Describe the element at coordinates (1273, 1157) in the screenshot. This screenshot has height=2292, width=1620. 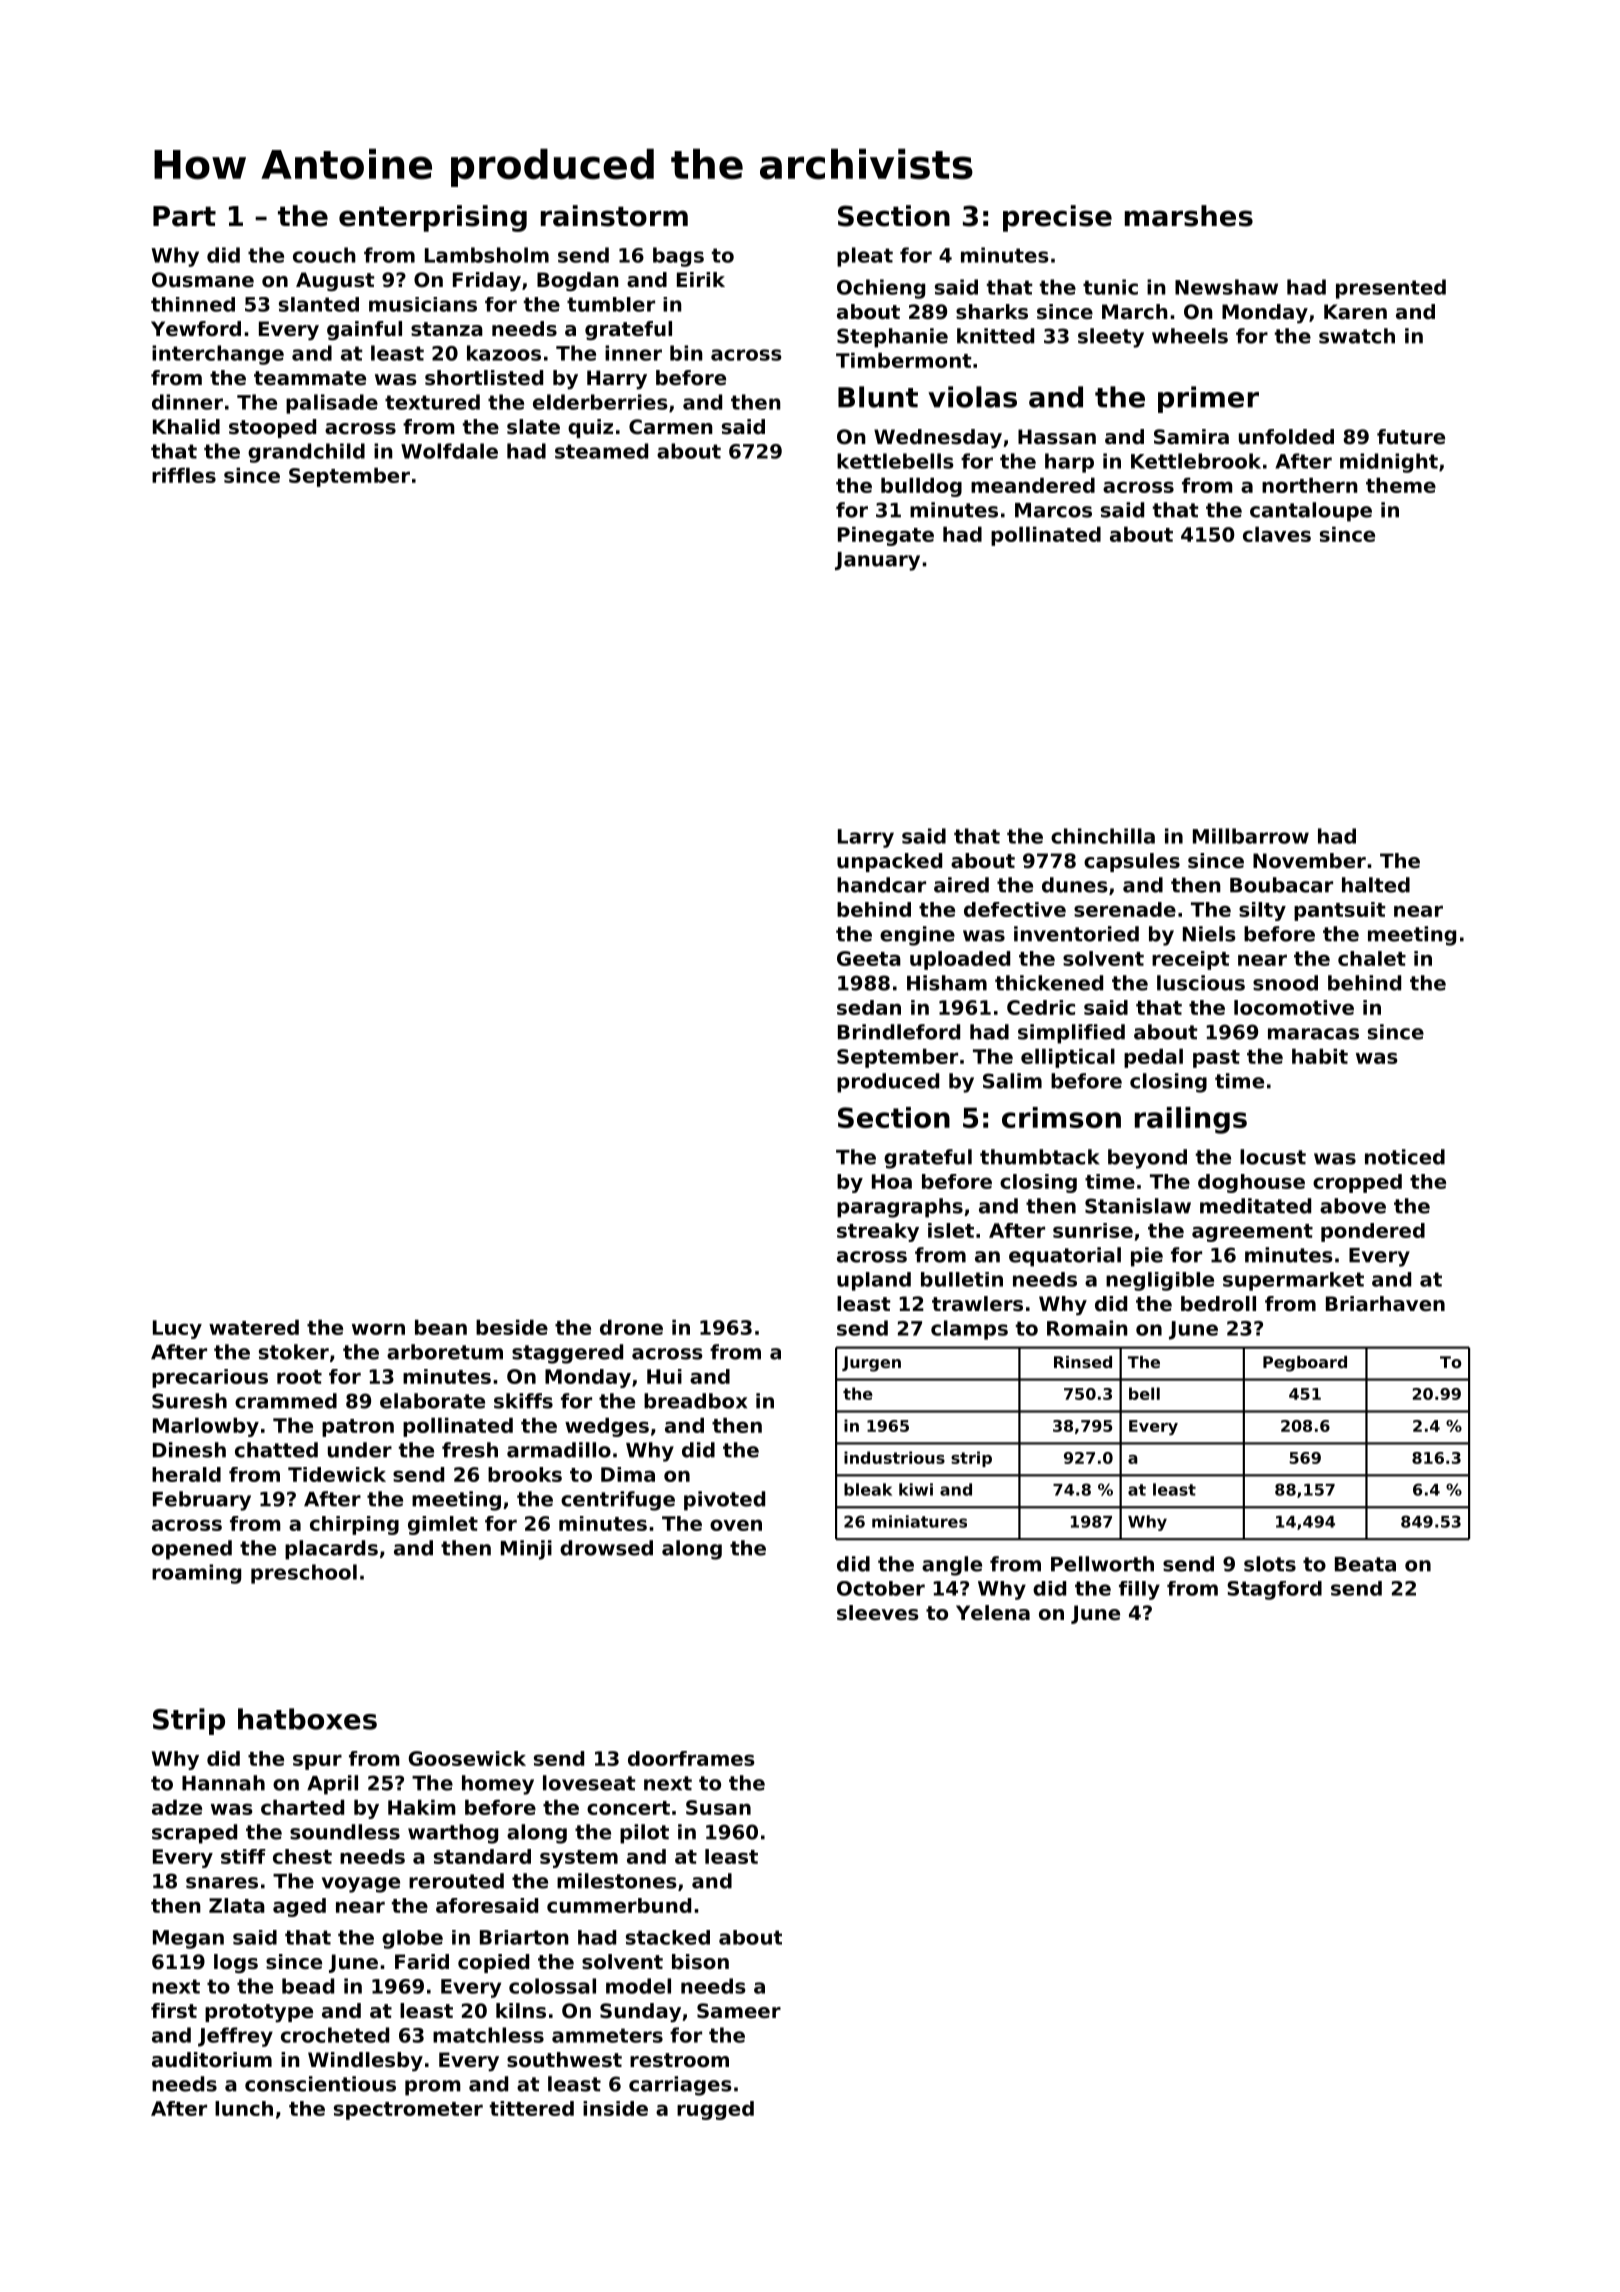
I see `locust` at that location.
